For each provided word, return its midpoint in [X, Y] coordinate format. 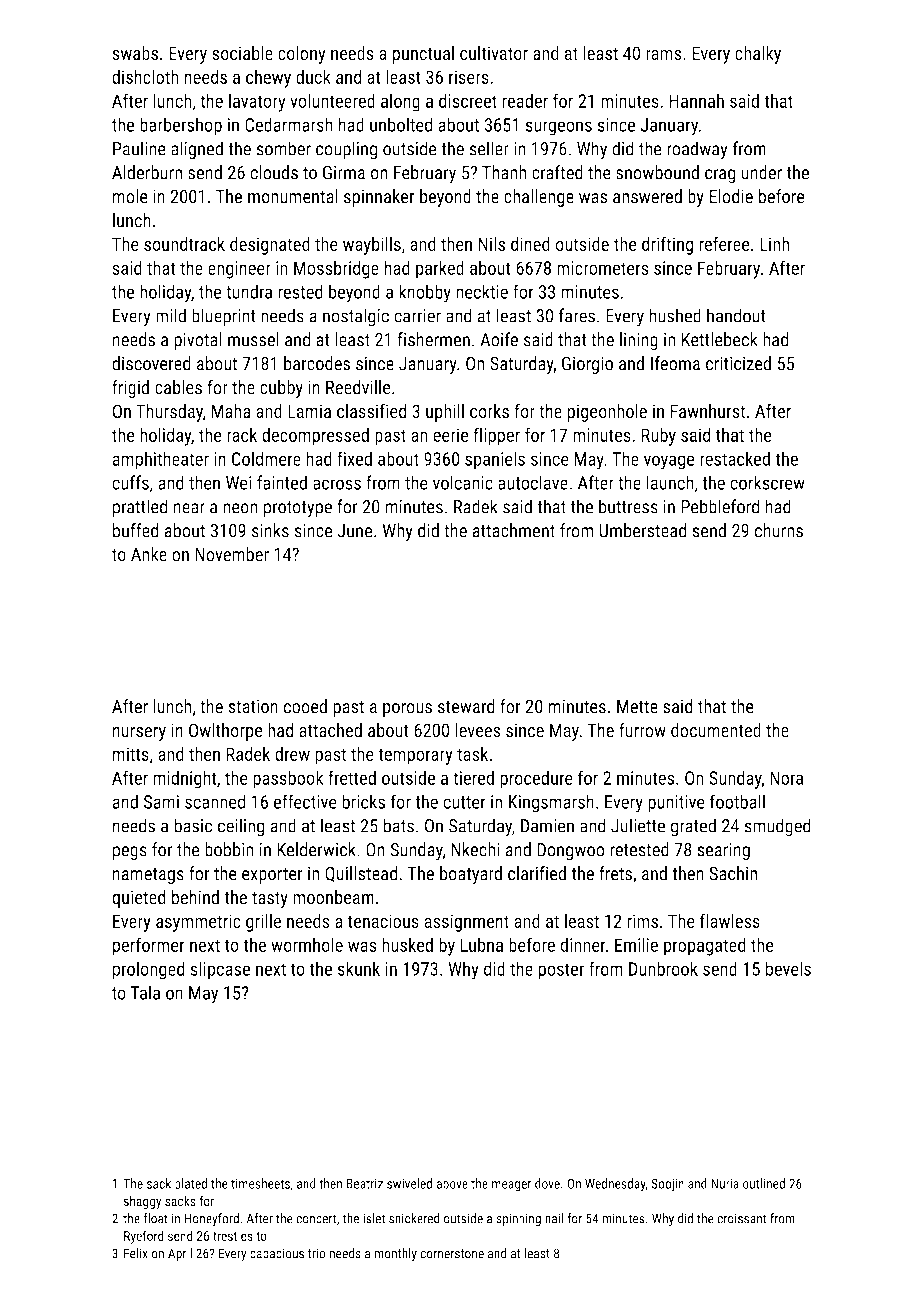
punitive [676, 804]
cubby [281, 389]
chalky [758, 55]
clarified [537, 873]
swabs [135, 53]
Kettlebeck [720, 339]
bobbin [229, 849]
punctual [423, 55]
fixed [354, 458]
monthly [396, 1254]
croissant [741, 1218]
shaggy [142, 1202]
